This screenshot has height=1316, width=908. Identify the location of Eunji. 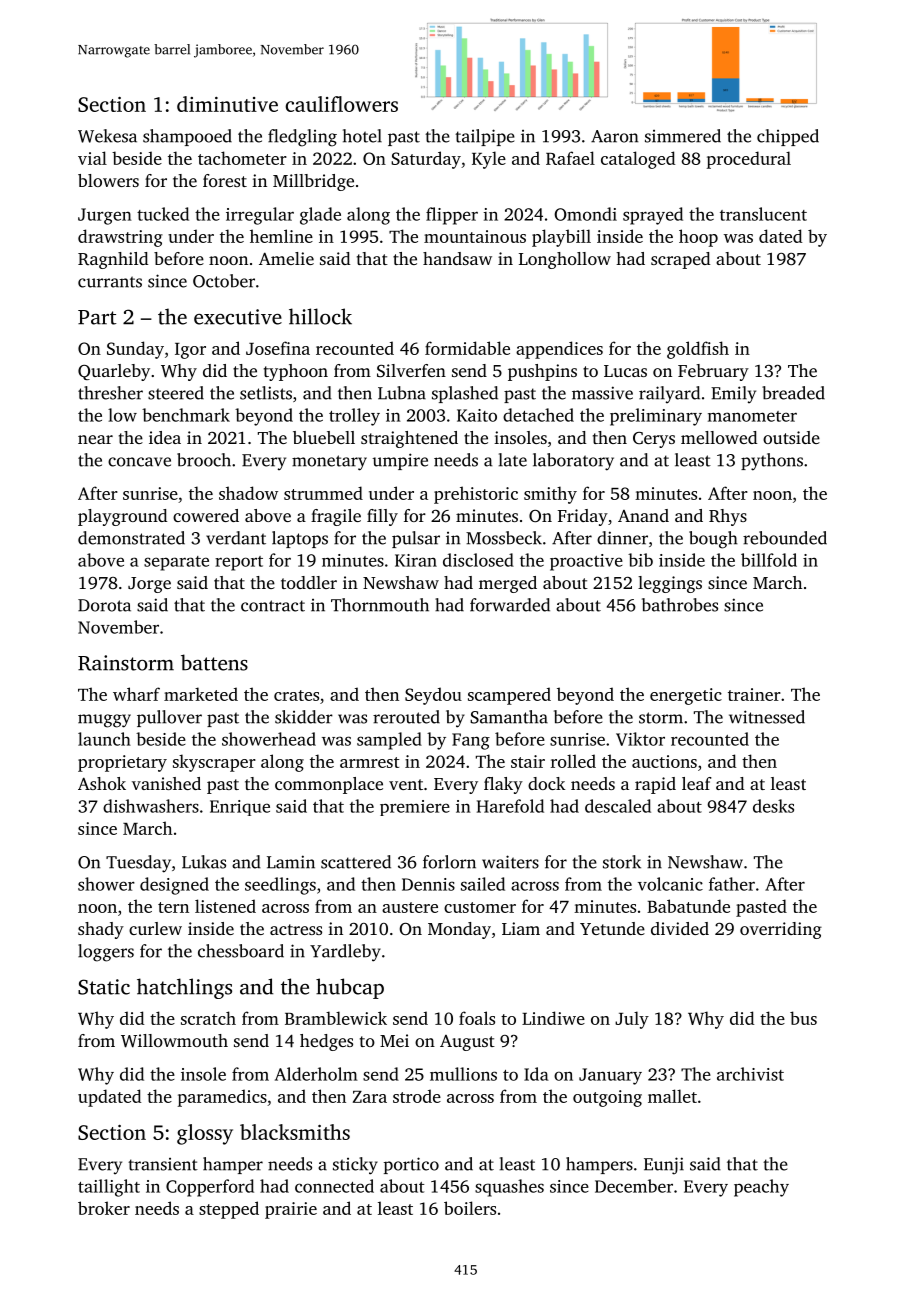
(664, 1166).
